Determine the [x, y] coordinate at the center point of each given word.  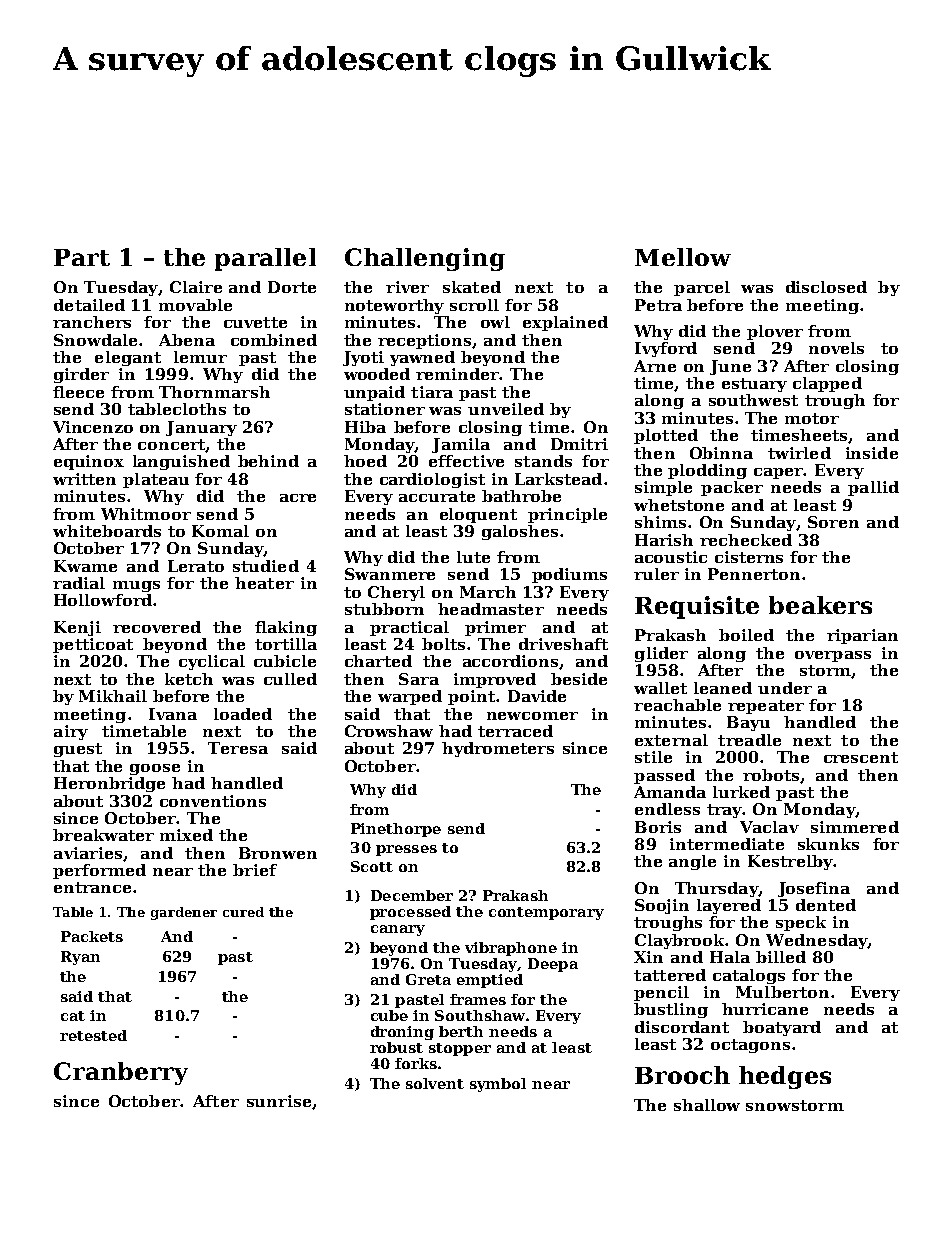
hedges [785, 1077]
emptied [490, 981]
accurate [437, 496]
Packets [92, 936]
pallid [873, 488]
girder [81, 375]
